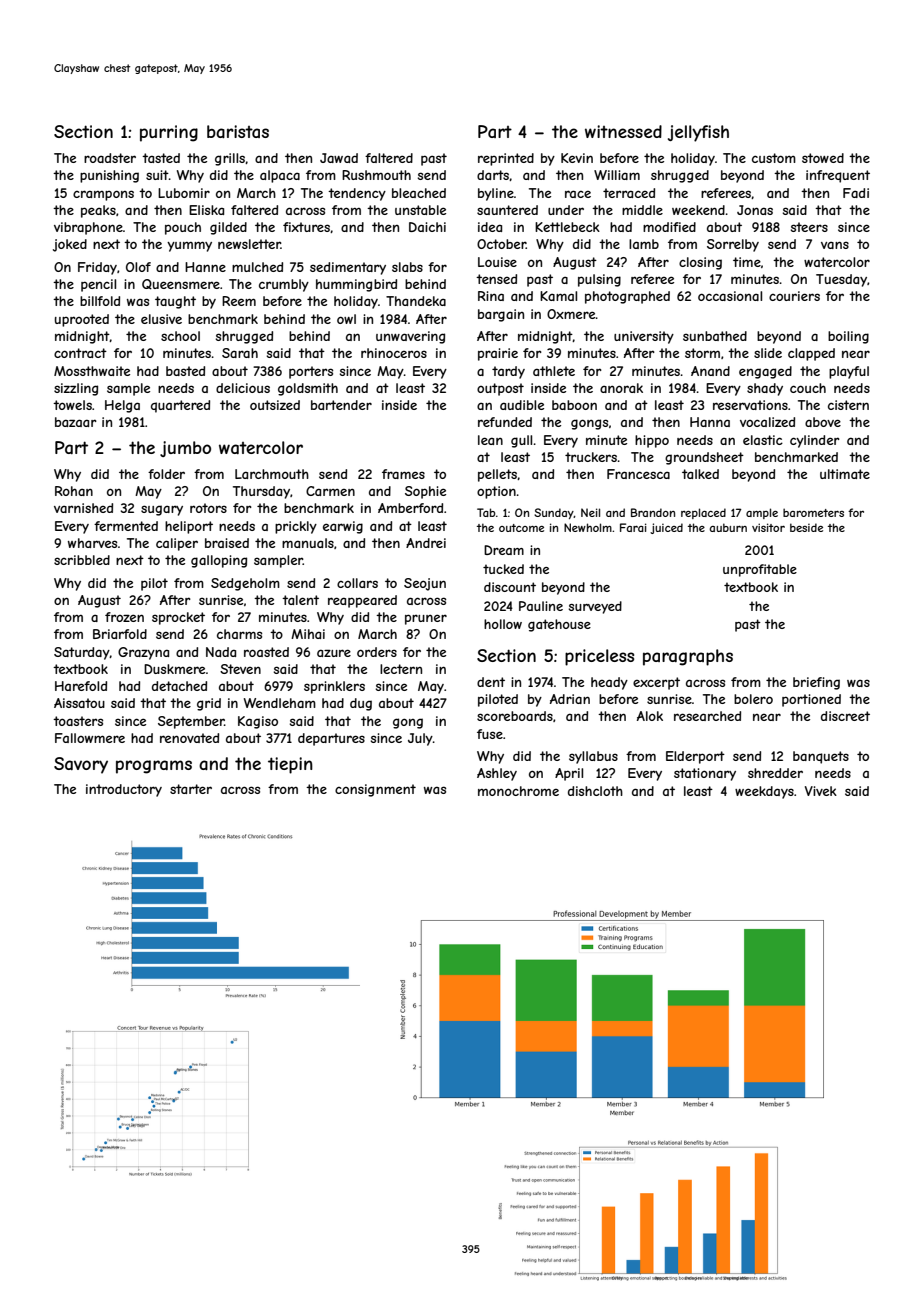 This document has height=1308, width=924. What do you see at coordinates (184, 193) in the document?
I see `Lubomir` at bounding box center [184, 193].
